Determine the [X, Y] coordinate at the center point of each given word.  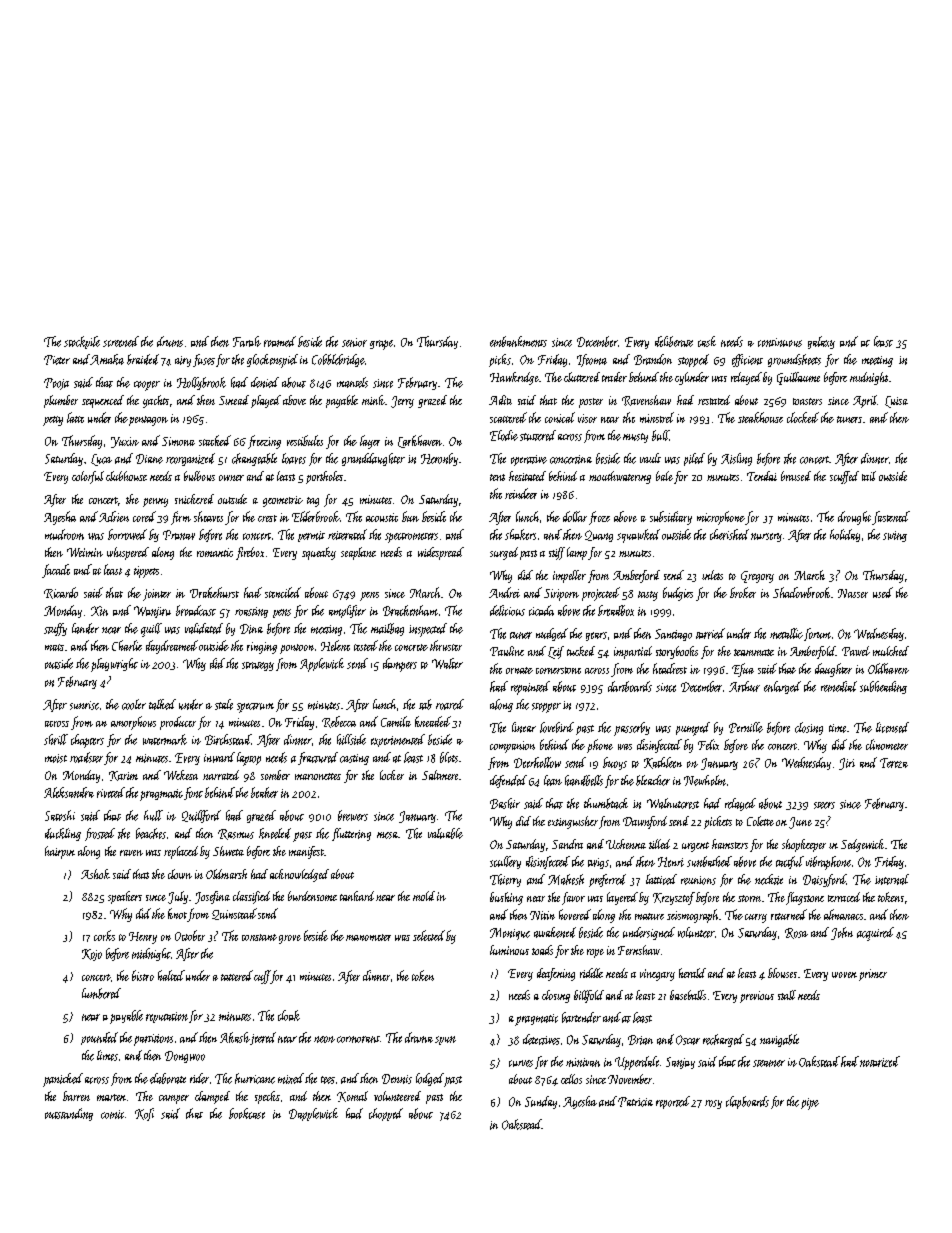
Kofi [144, 1114]
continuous [780, 342]
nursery [766, 537]
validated [204, 628]
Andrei [504, 592]
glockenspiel [272, 361]
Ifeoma [592, 360]
